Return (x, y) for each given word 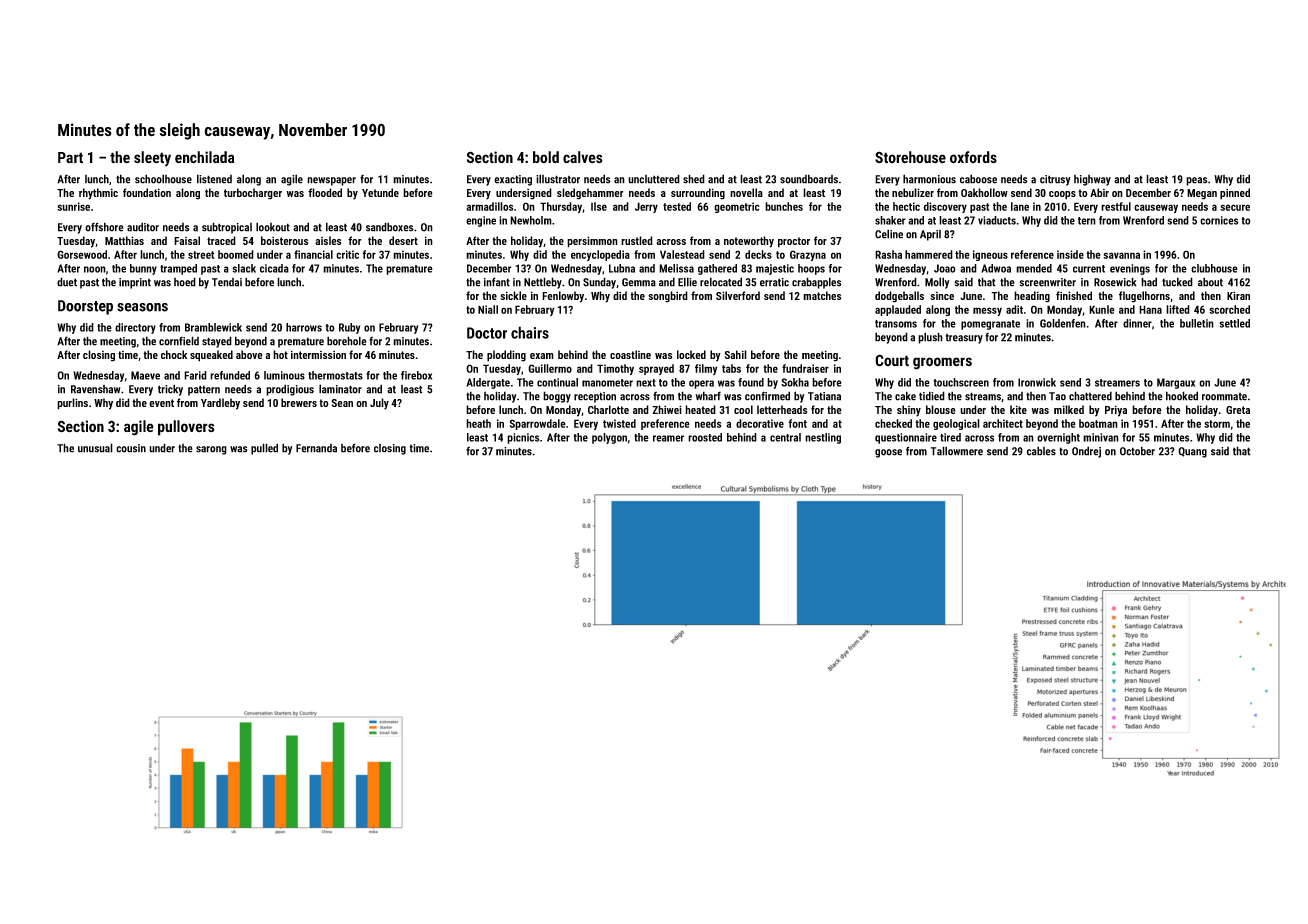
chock (174, 354)
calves (583, 157)
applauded (898, 310)
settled (1234, 323)
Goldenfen (1063, 323)
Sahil (736, 354)
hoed (185, 282)
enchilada (204, 157)
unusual (95, 448)
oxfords (973, 157)
